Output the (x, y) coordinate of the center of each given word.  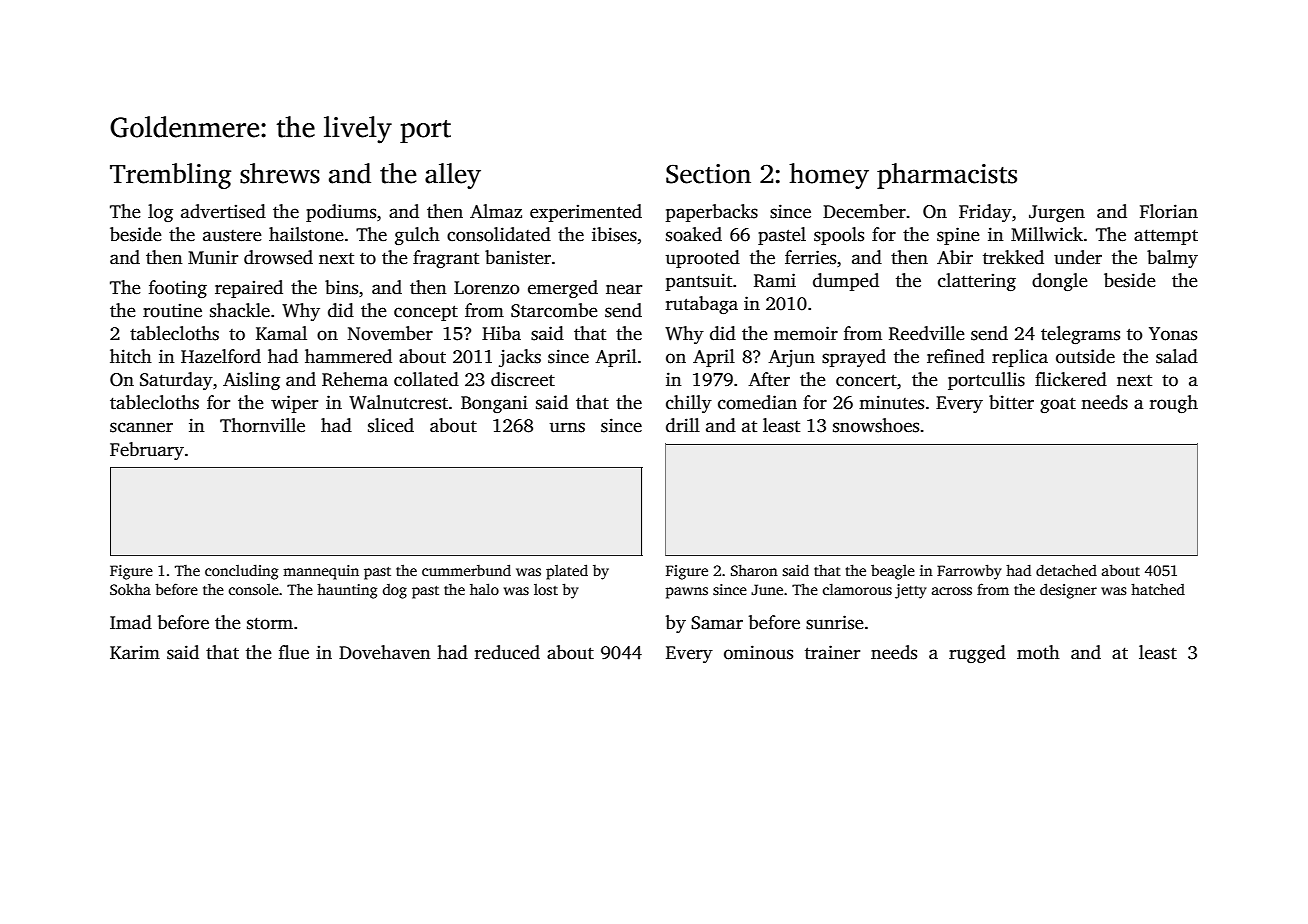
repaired (249, 289)
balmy (1172, 259)
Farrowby (969, 572)
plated (567, 572)
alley (453, 176)
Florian (1169, 211)
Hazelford (221, 356)
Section (708, 174)
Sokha (130, 589)
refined (956, 356)
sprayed (854, 358)
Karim (135, 652)
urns (567, 427)
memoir (806, 333)
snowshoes (876, 425)
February (147, 451)
